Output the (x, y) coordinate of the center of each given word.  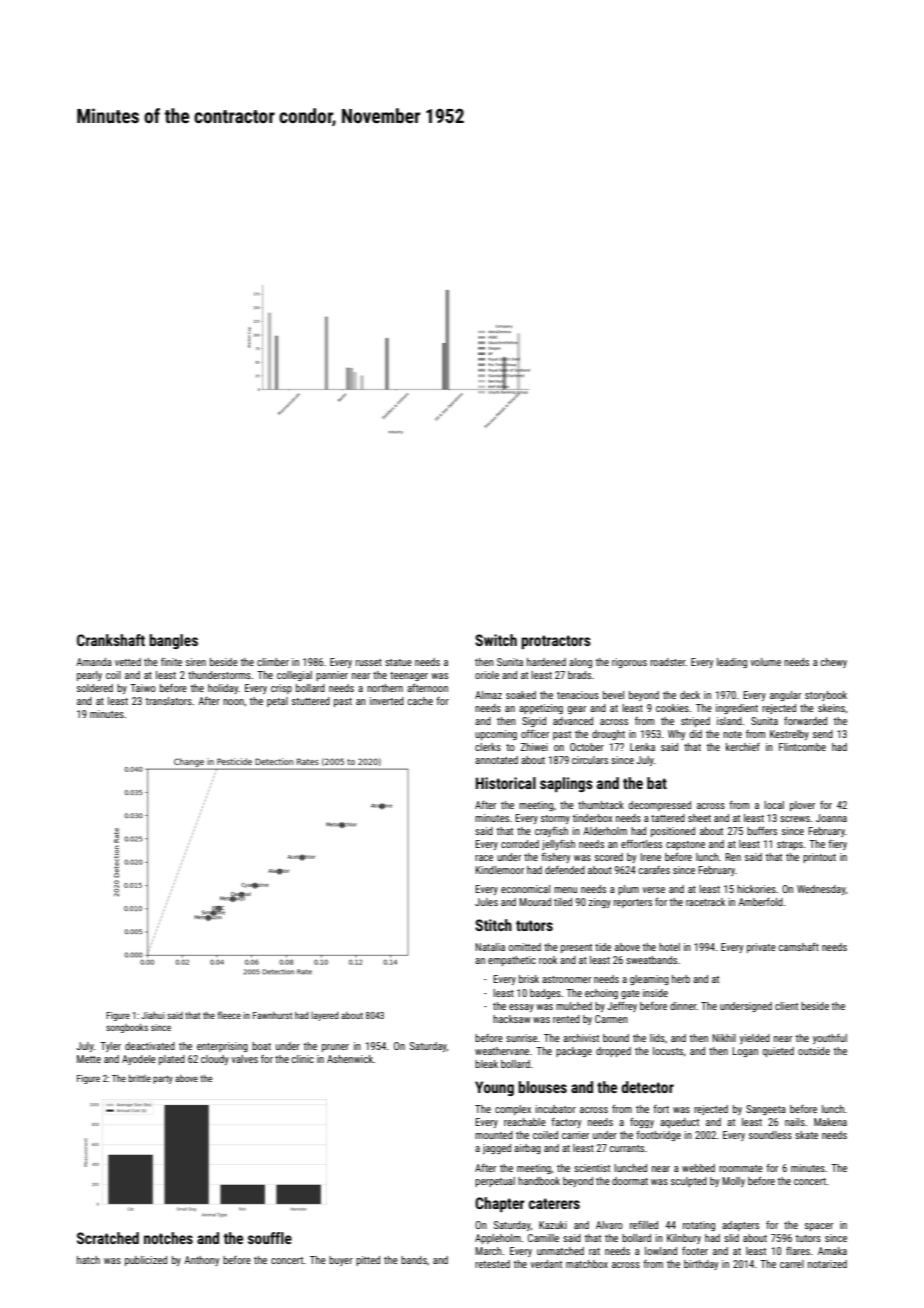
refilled (644, 1225)
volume (765, 662)
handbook (539, 1181)
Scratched (108, 1238)
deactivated (150, 1046)
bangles (173, 641)
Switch (496, 640)
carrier (575, 1135)
